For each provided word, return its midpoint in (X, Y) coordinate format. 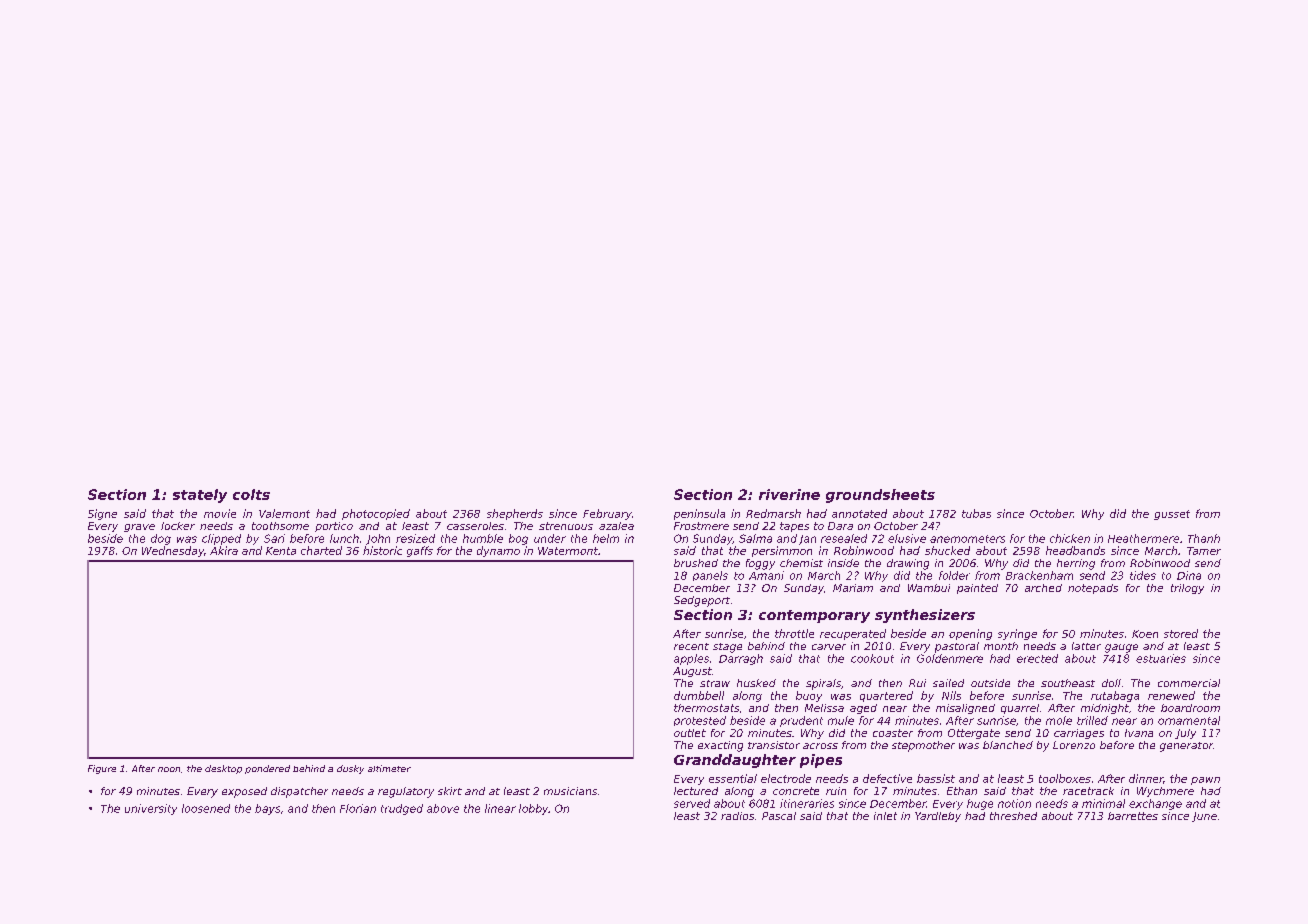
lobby (533, 809)
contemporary (814, 616)
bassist (936, 778)
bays (267, 809)
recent (691, 646)
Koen (1145, 634)
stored (1181, 633)
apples (691, 659)
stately (200, 496)
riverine (789, 494)
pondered (267, 769)
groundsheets (880, 496)
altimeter (389, 768)
